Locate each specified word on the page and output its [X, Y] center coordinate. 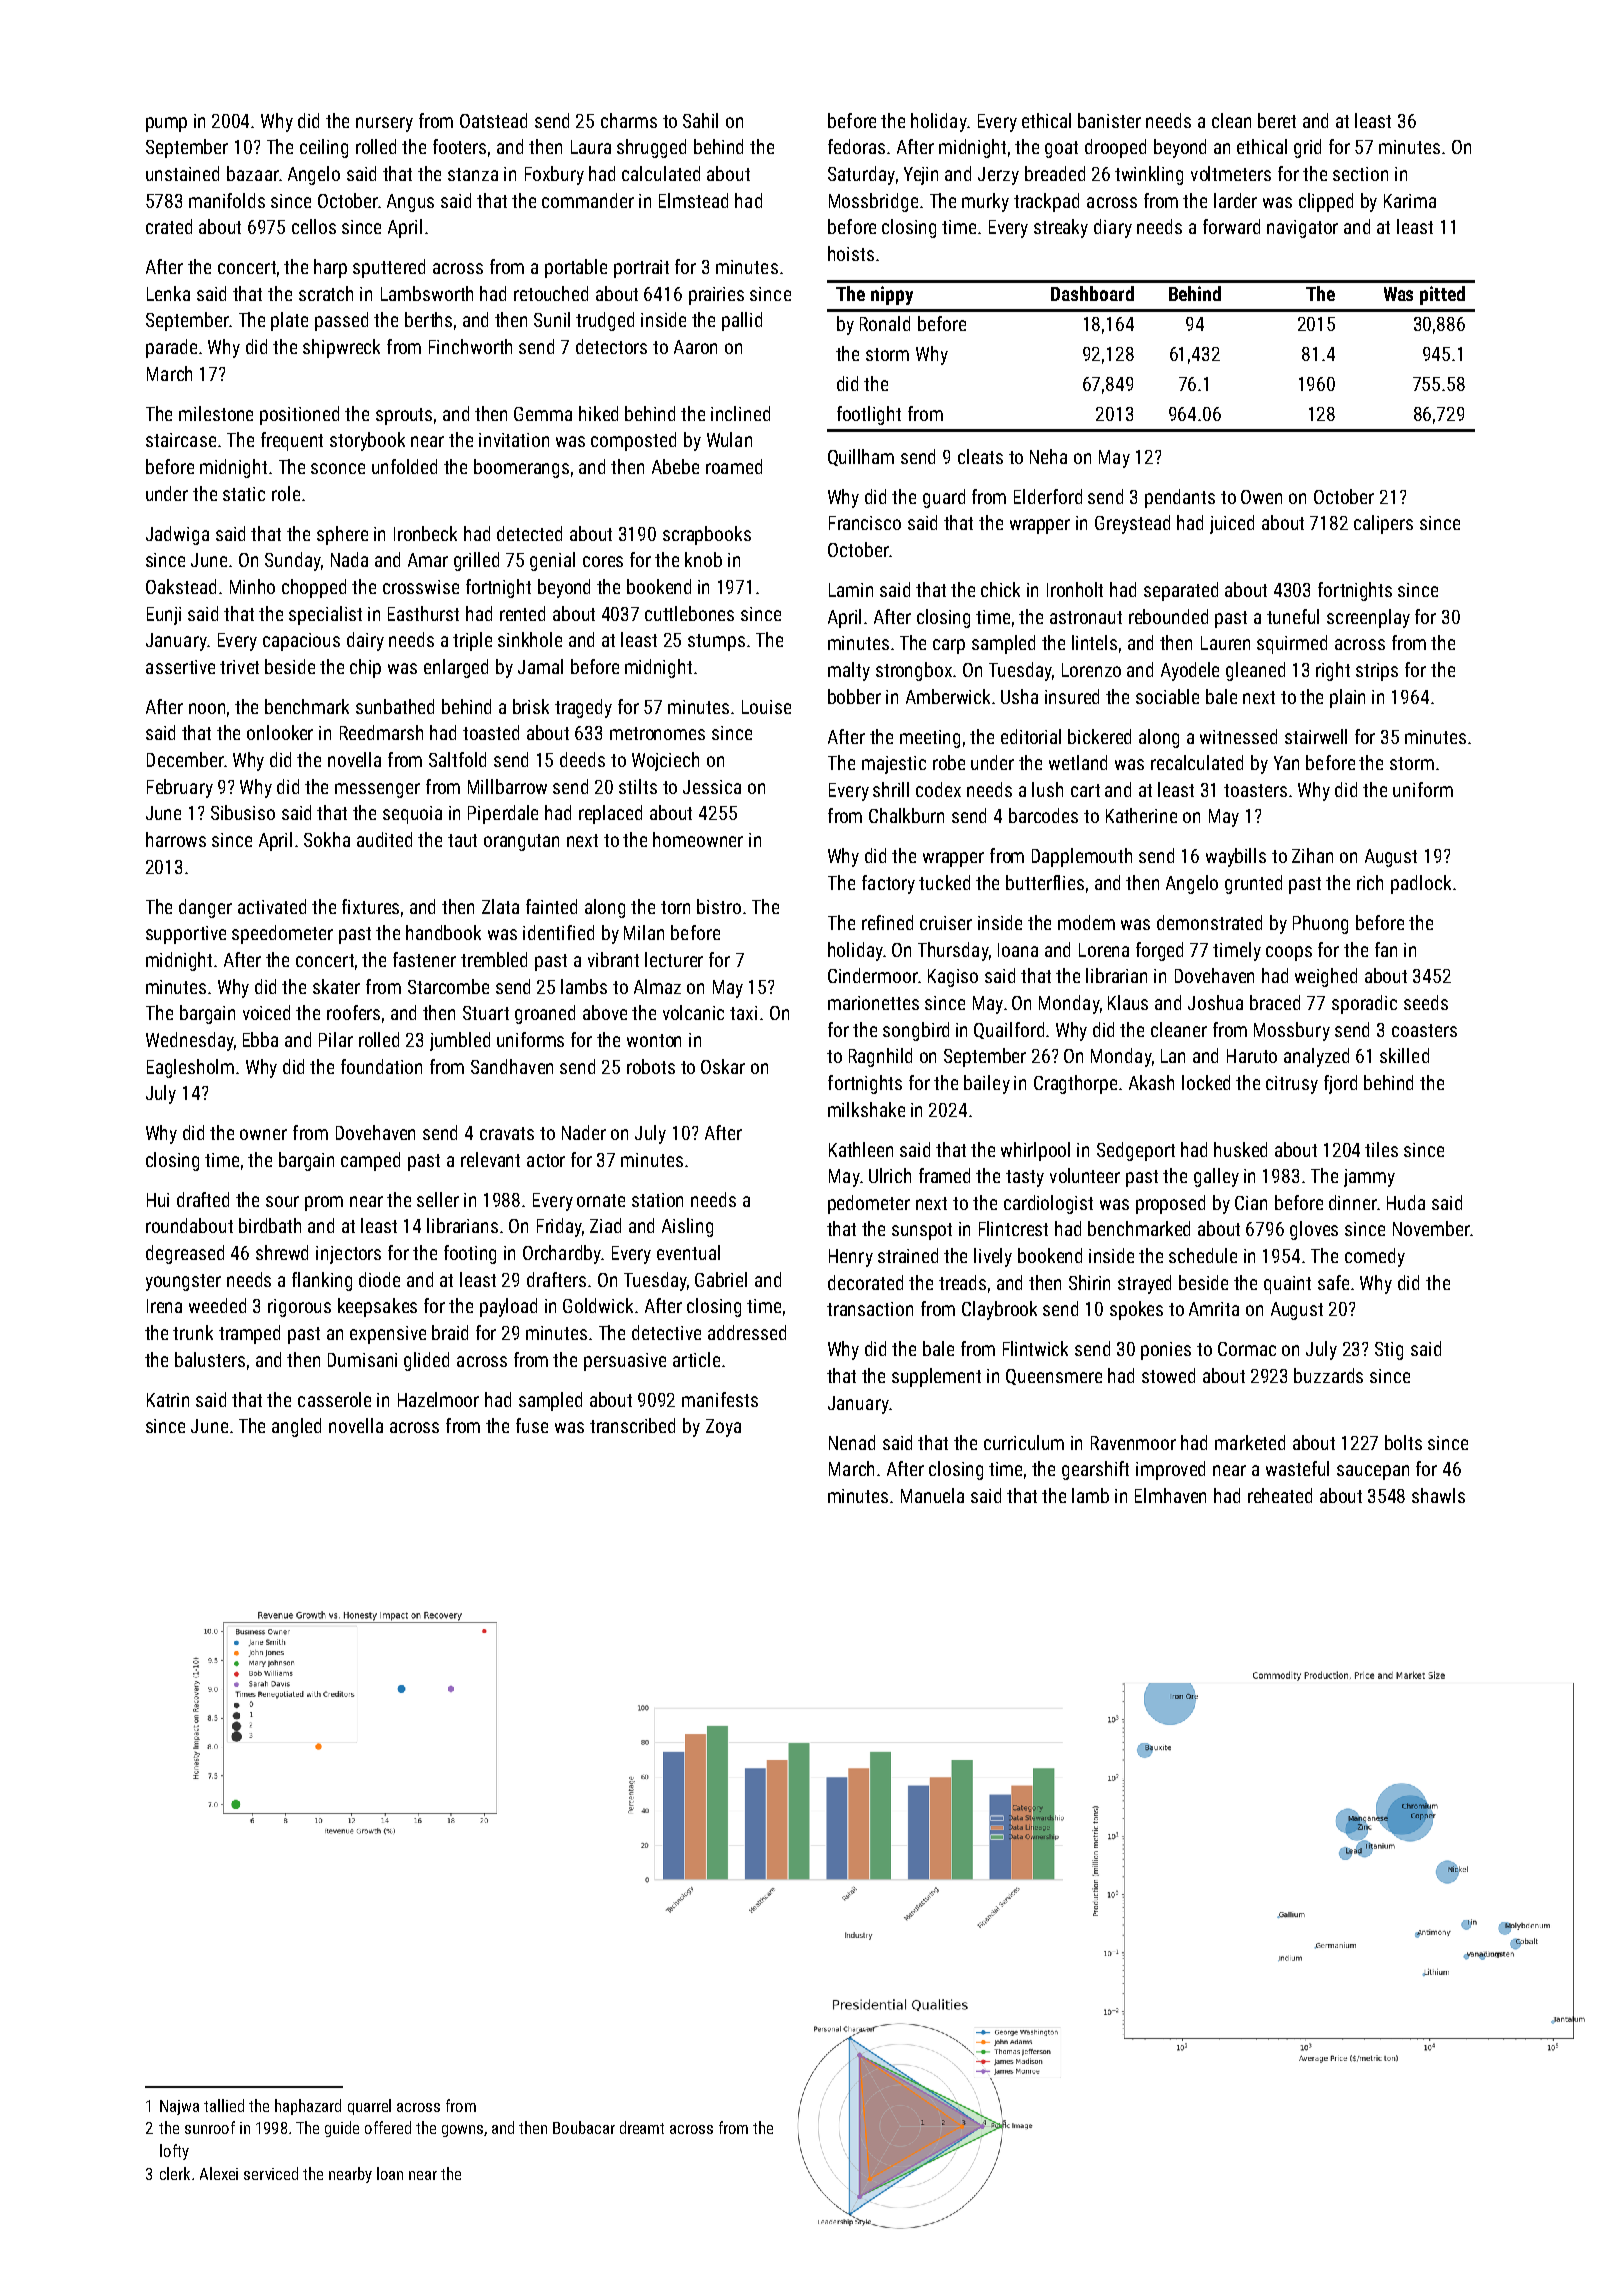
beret [1277, 120]
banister [1109, 120]
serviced [271, 2173]
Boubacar [584, 2127]
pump [166, 124]
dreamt [642, 2127]
